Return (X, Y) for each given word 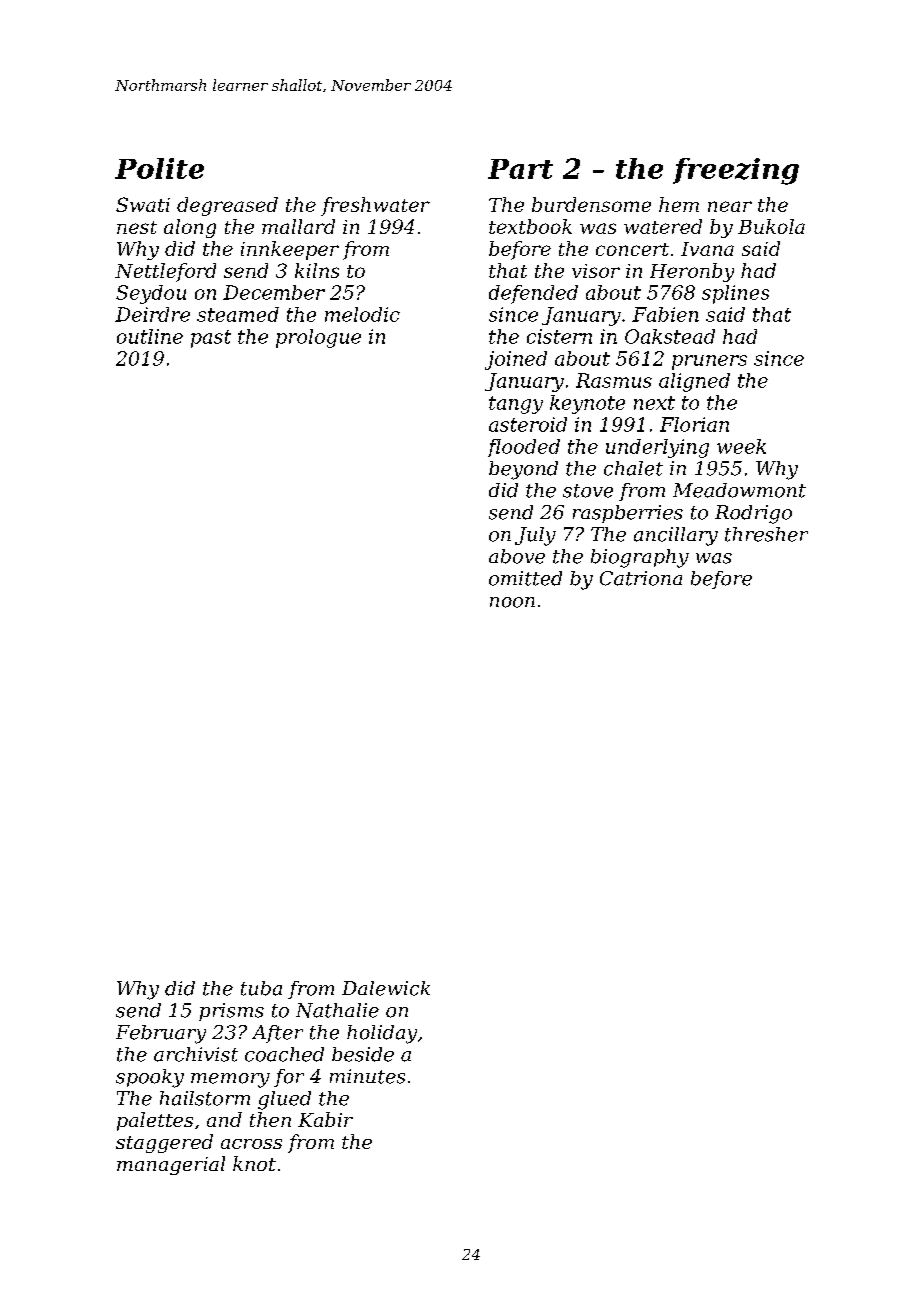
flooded (524, 448)
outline (150, 336)
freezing (736, 171)
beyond (523, 470)
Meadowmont (739, 490)
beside (363, 1054)
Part (520, 169)
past (211, 339)
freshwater (375, 206)
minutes (367, 1076)
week (741, 446)
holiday (382, 1034)
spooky (150, 1078)
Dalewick (386, 988)
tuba (261, 988)
